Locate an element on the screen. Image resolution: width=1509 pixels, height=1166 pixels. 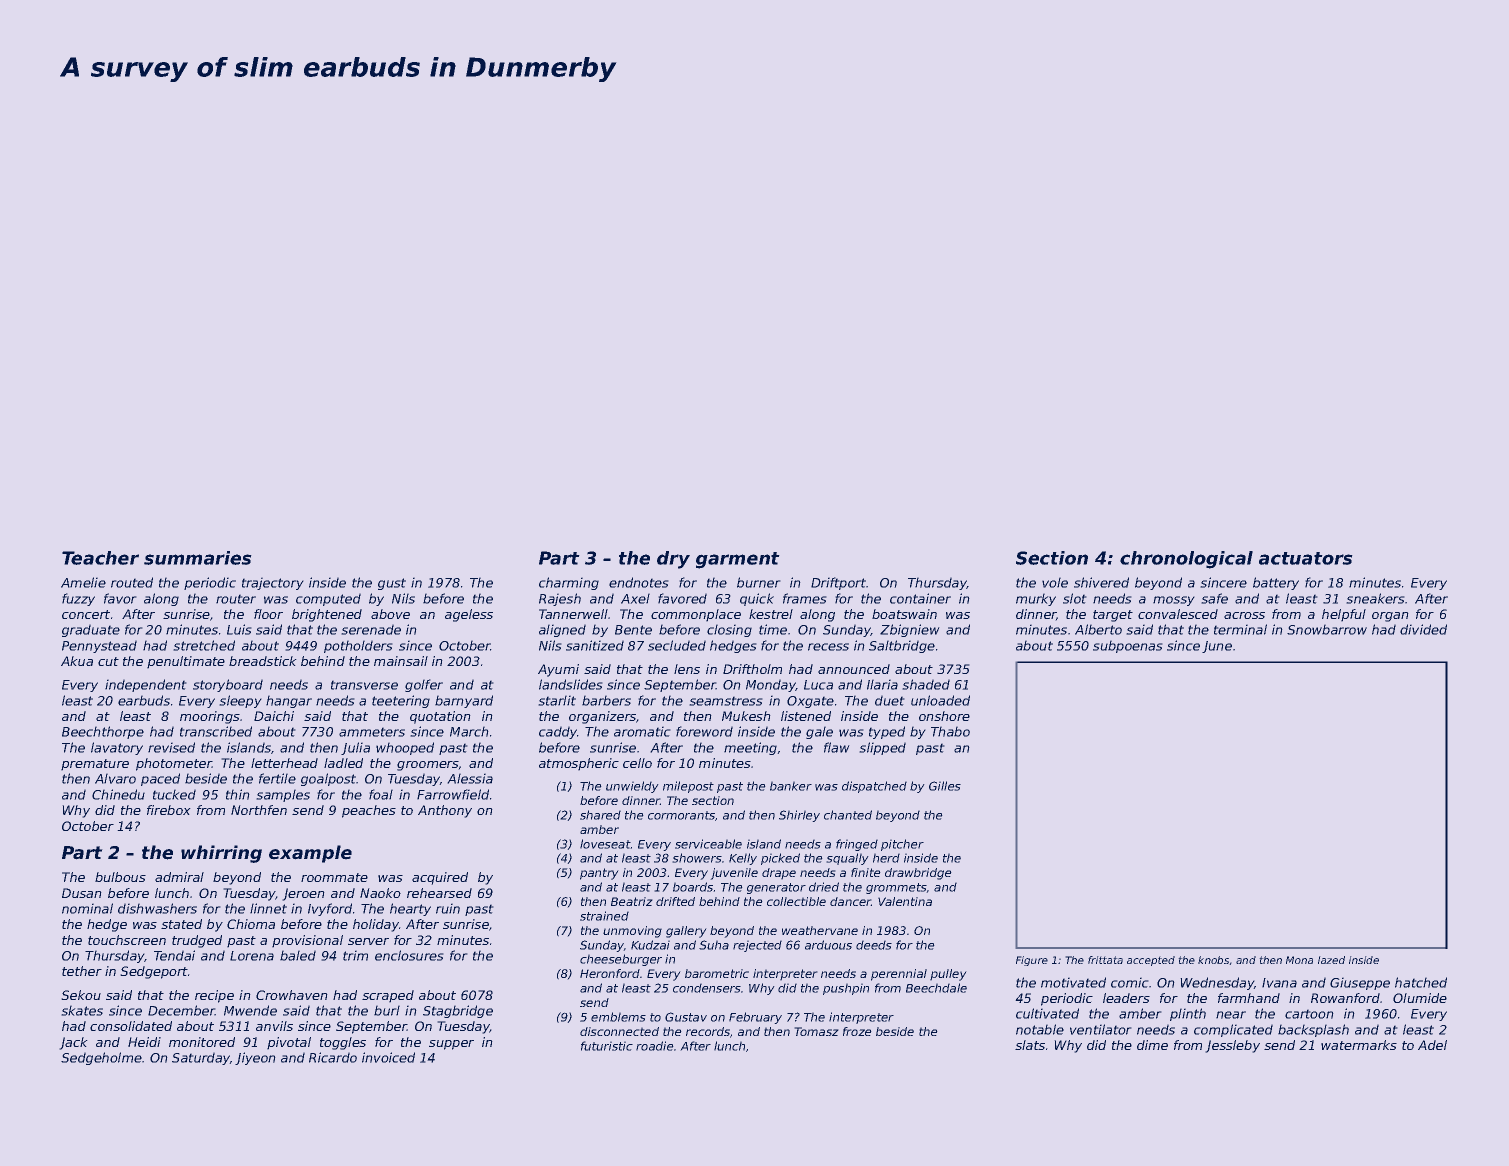
stated is located at coordinates (181, 924).
